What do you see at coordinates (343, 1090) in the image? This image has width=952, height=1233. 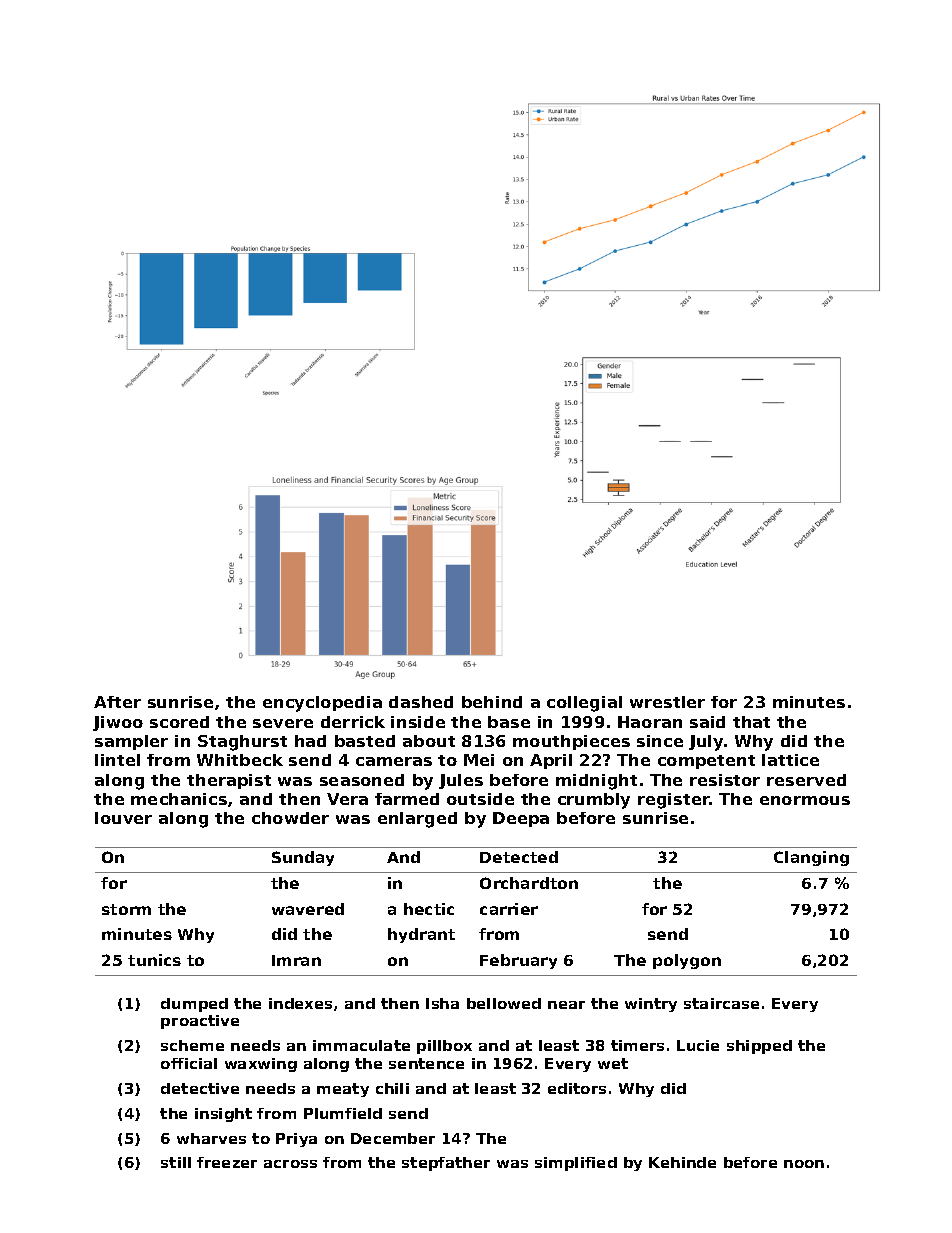 I see `meaty` at bounding box center [343, 1090].
